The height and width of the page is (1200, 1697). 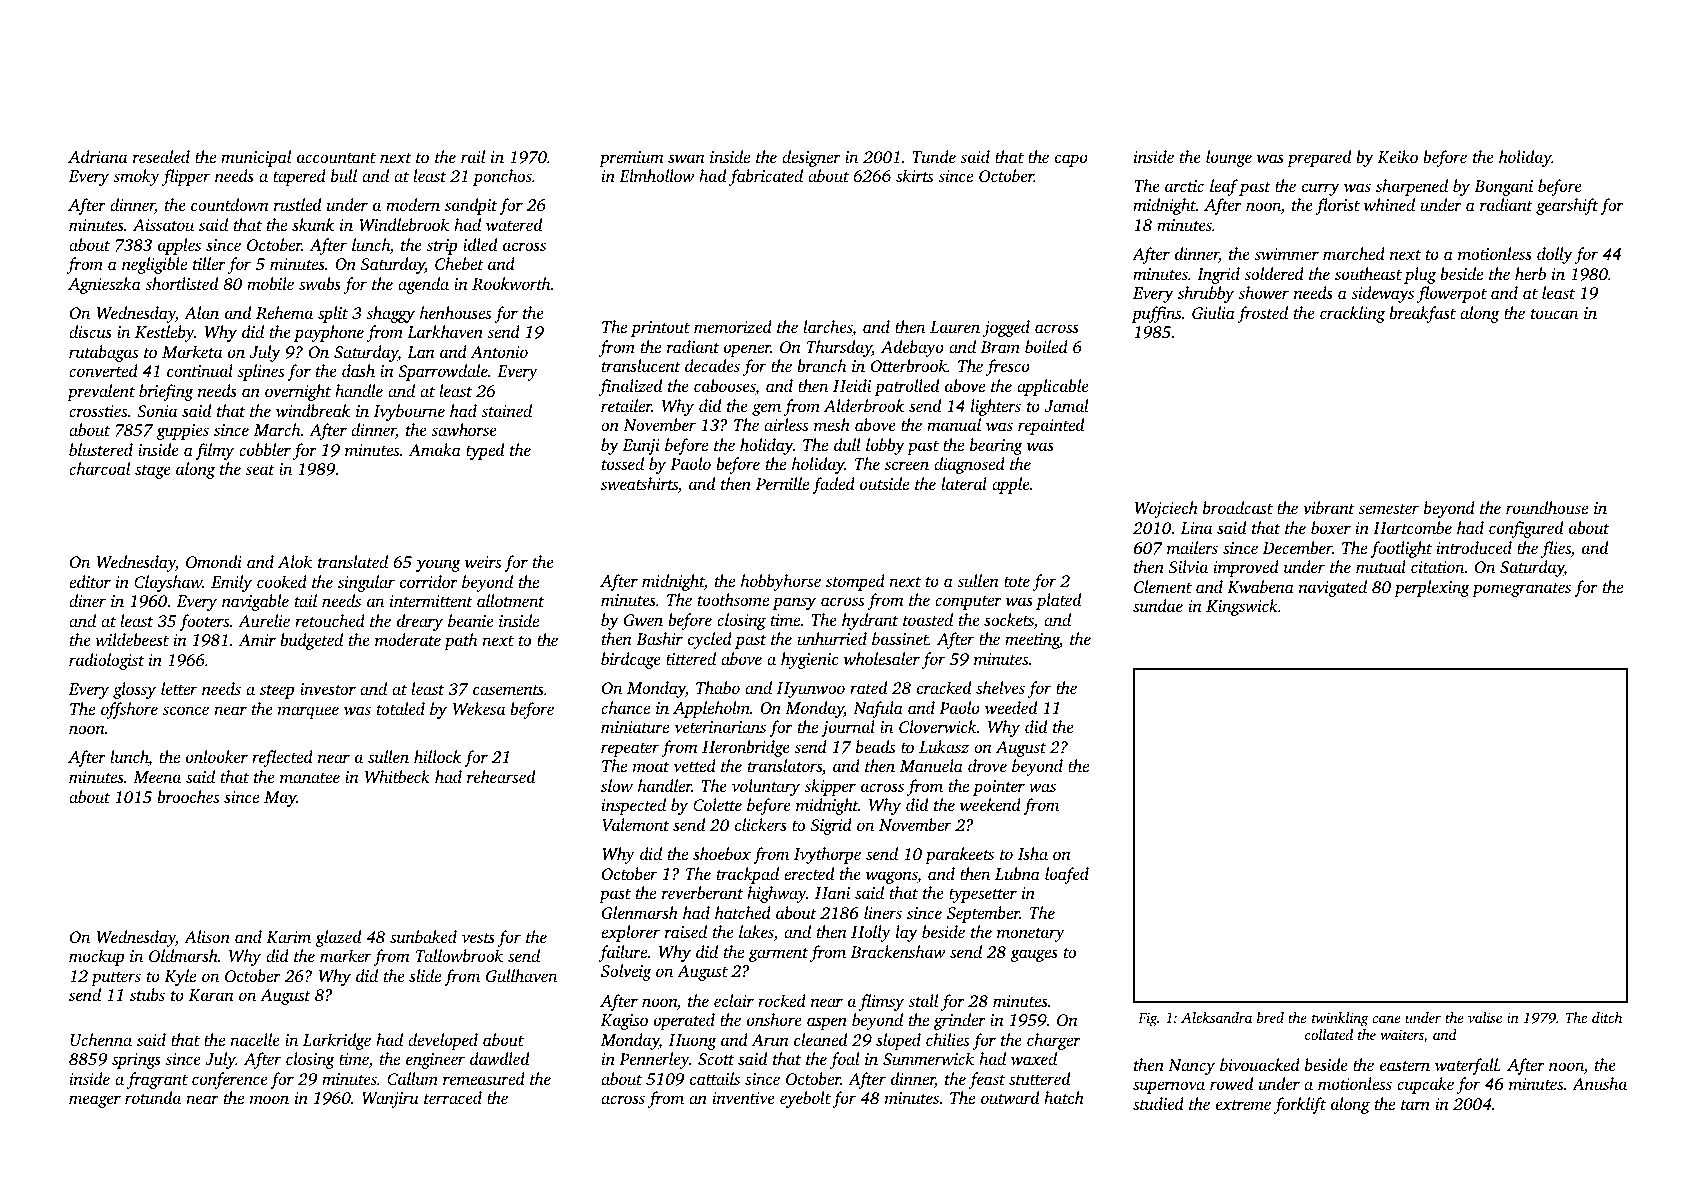 What do you see at coordinates (1420, 275) in the page?
I see `plug` at bounding box center [1420, 275].
